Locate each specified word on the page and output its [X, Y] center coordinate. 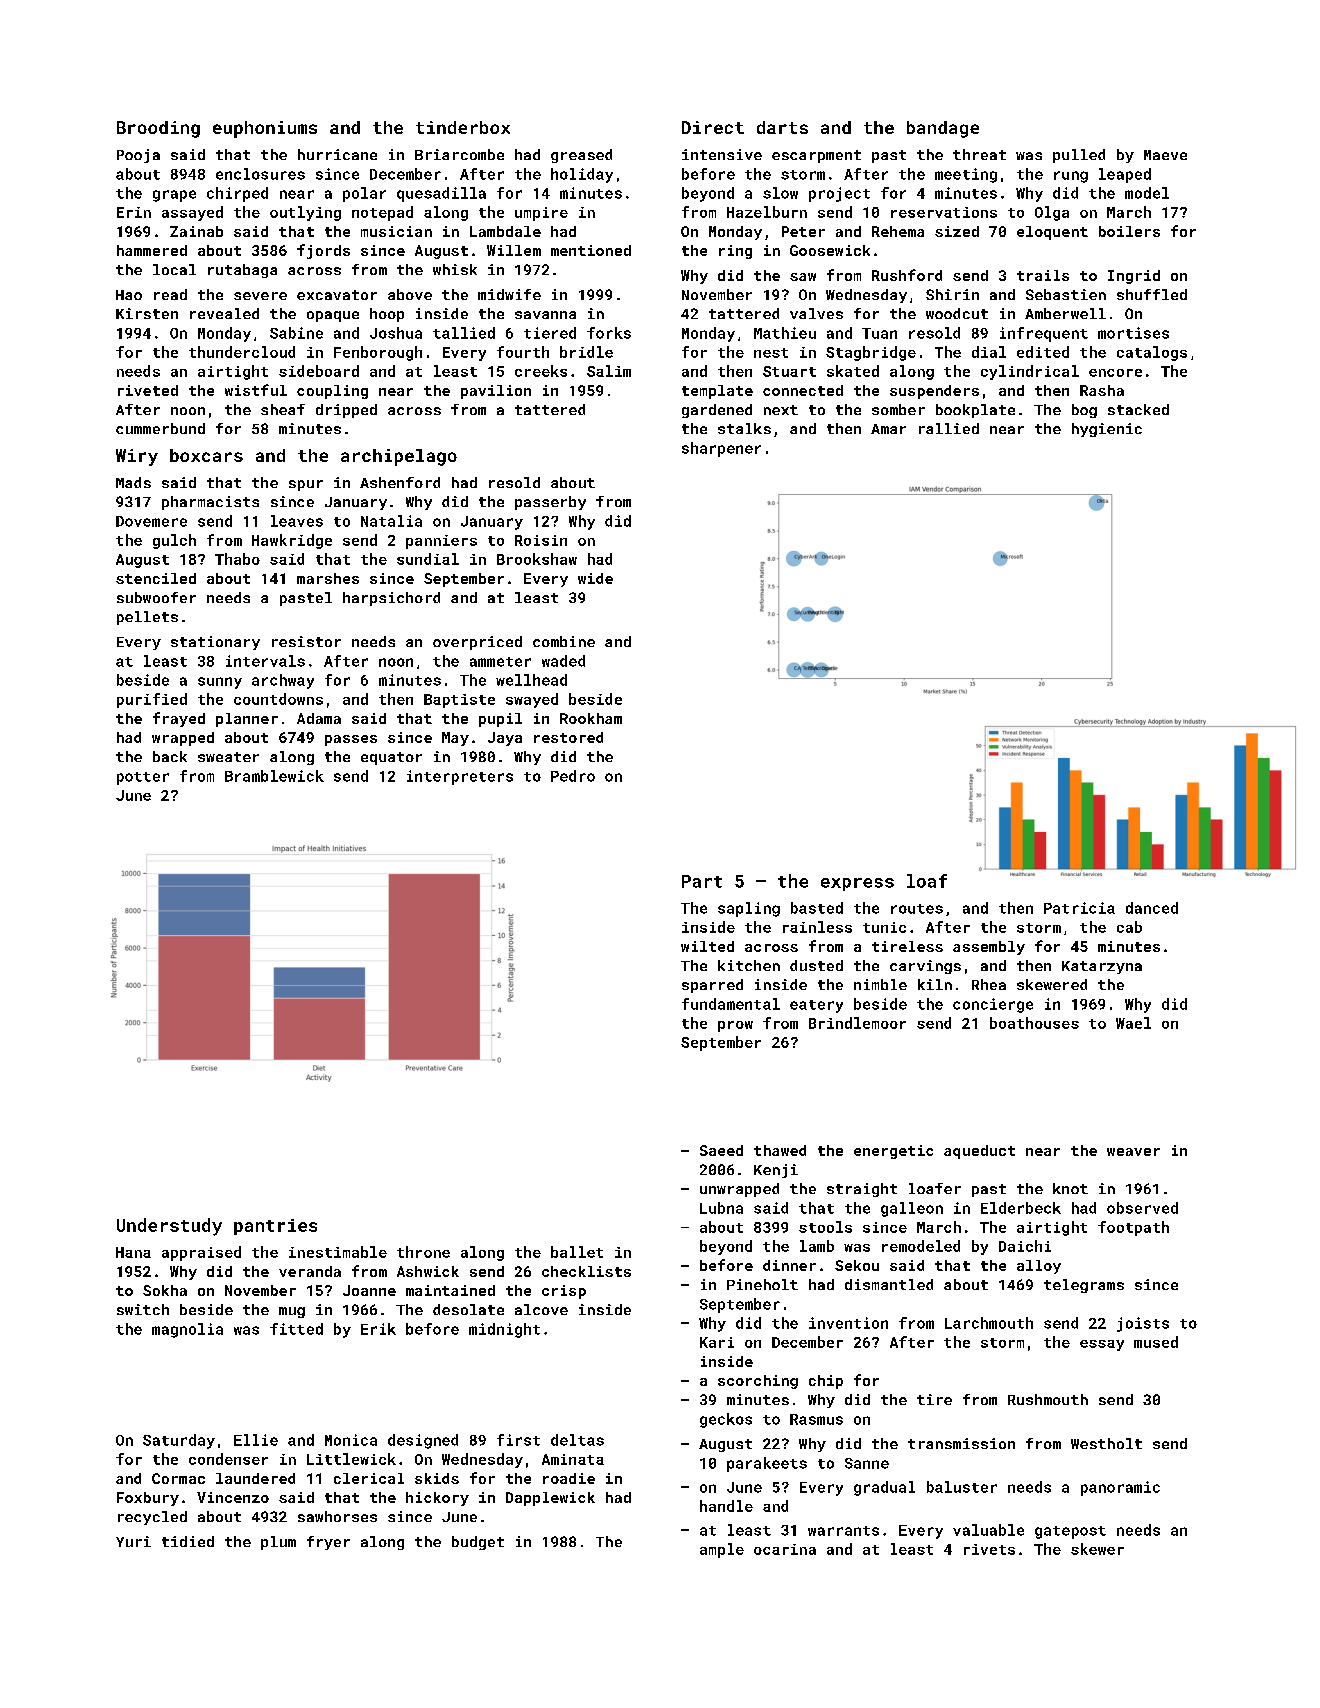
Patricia [1079, 908]
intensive [722, 154]
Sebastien [1066, 294]
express [857, 884]
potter [143, 778]
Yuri [133, 1541]
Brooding [158, 129]
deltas [577, 1440]
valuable [988, 1530]
